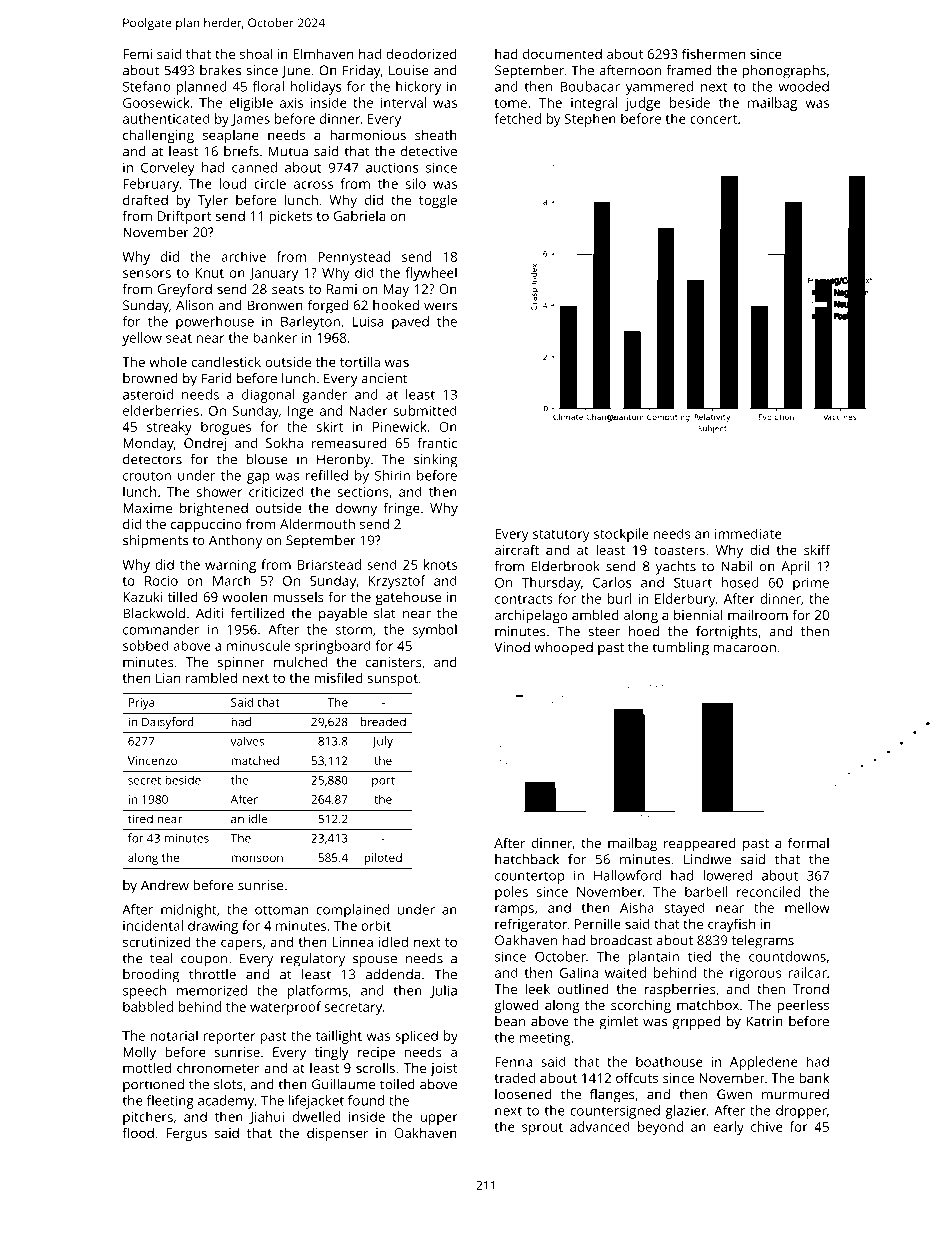  I want to click on stockpile, so click(621, 535).
